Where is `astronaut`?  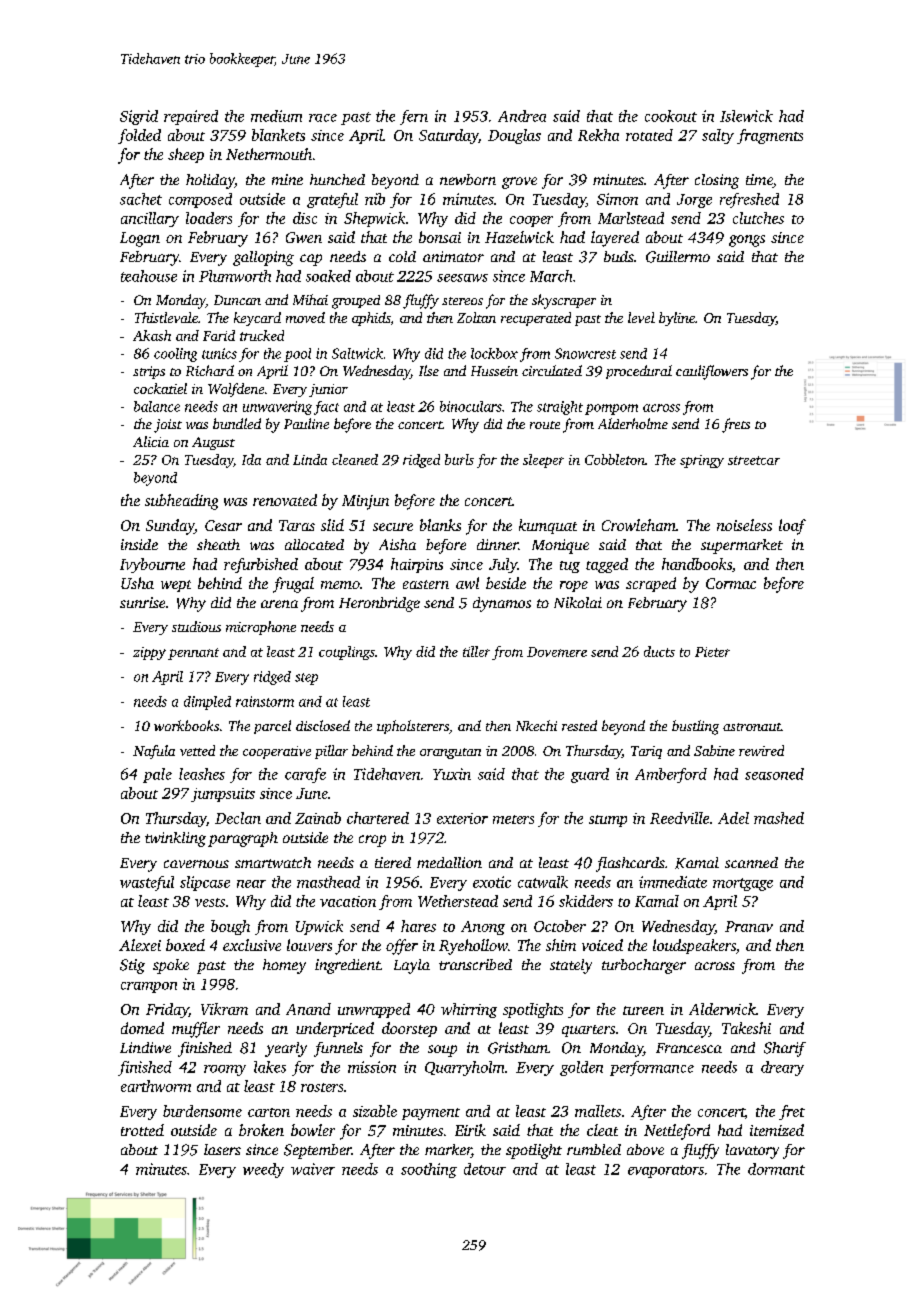 astronaut is located at coordinates (752, 727).
